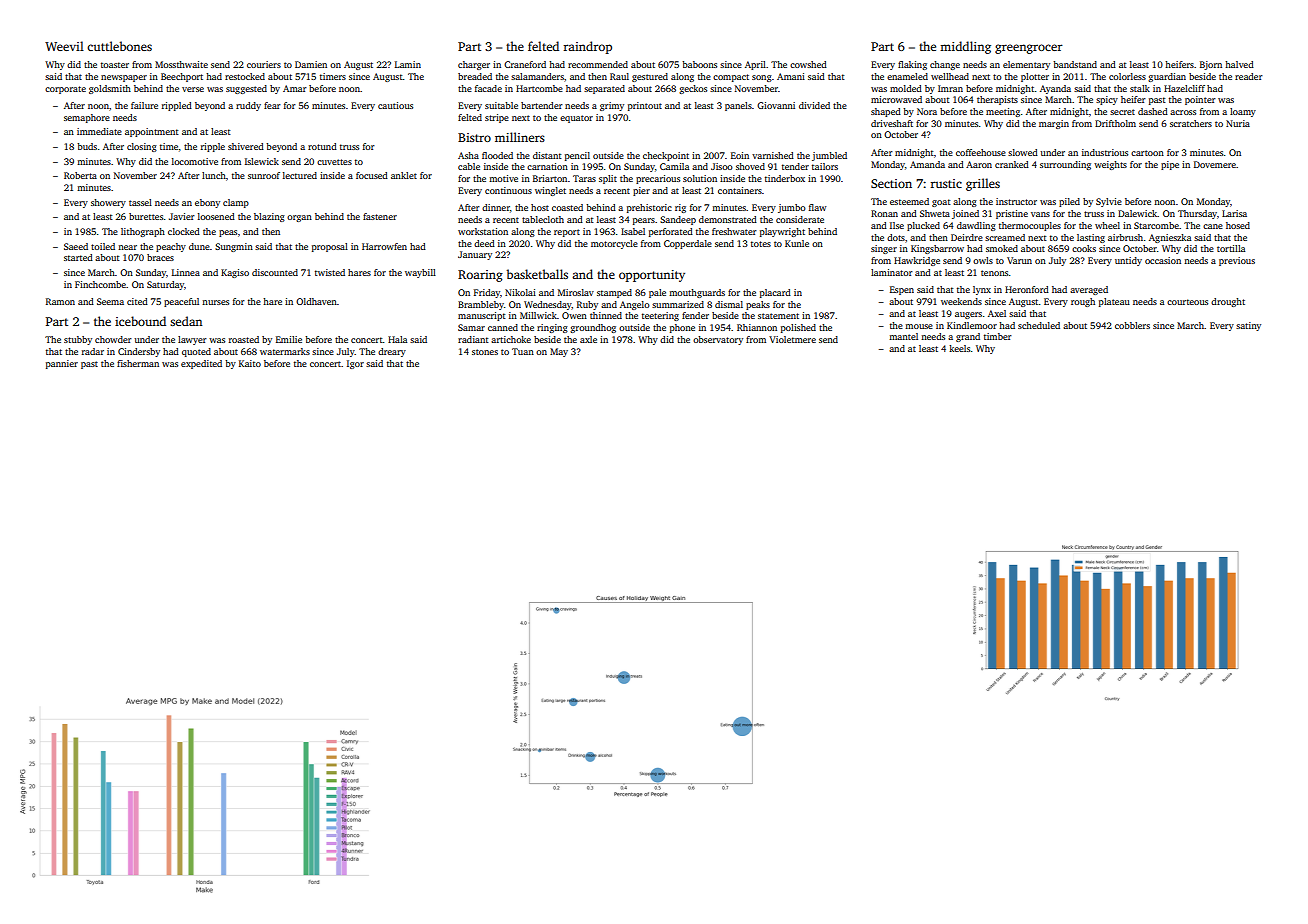 The image size is (1308, 924). What do you see at coordinates (482, 316) in the image?
I see `manuscript` at bounding box center [482, 316].
